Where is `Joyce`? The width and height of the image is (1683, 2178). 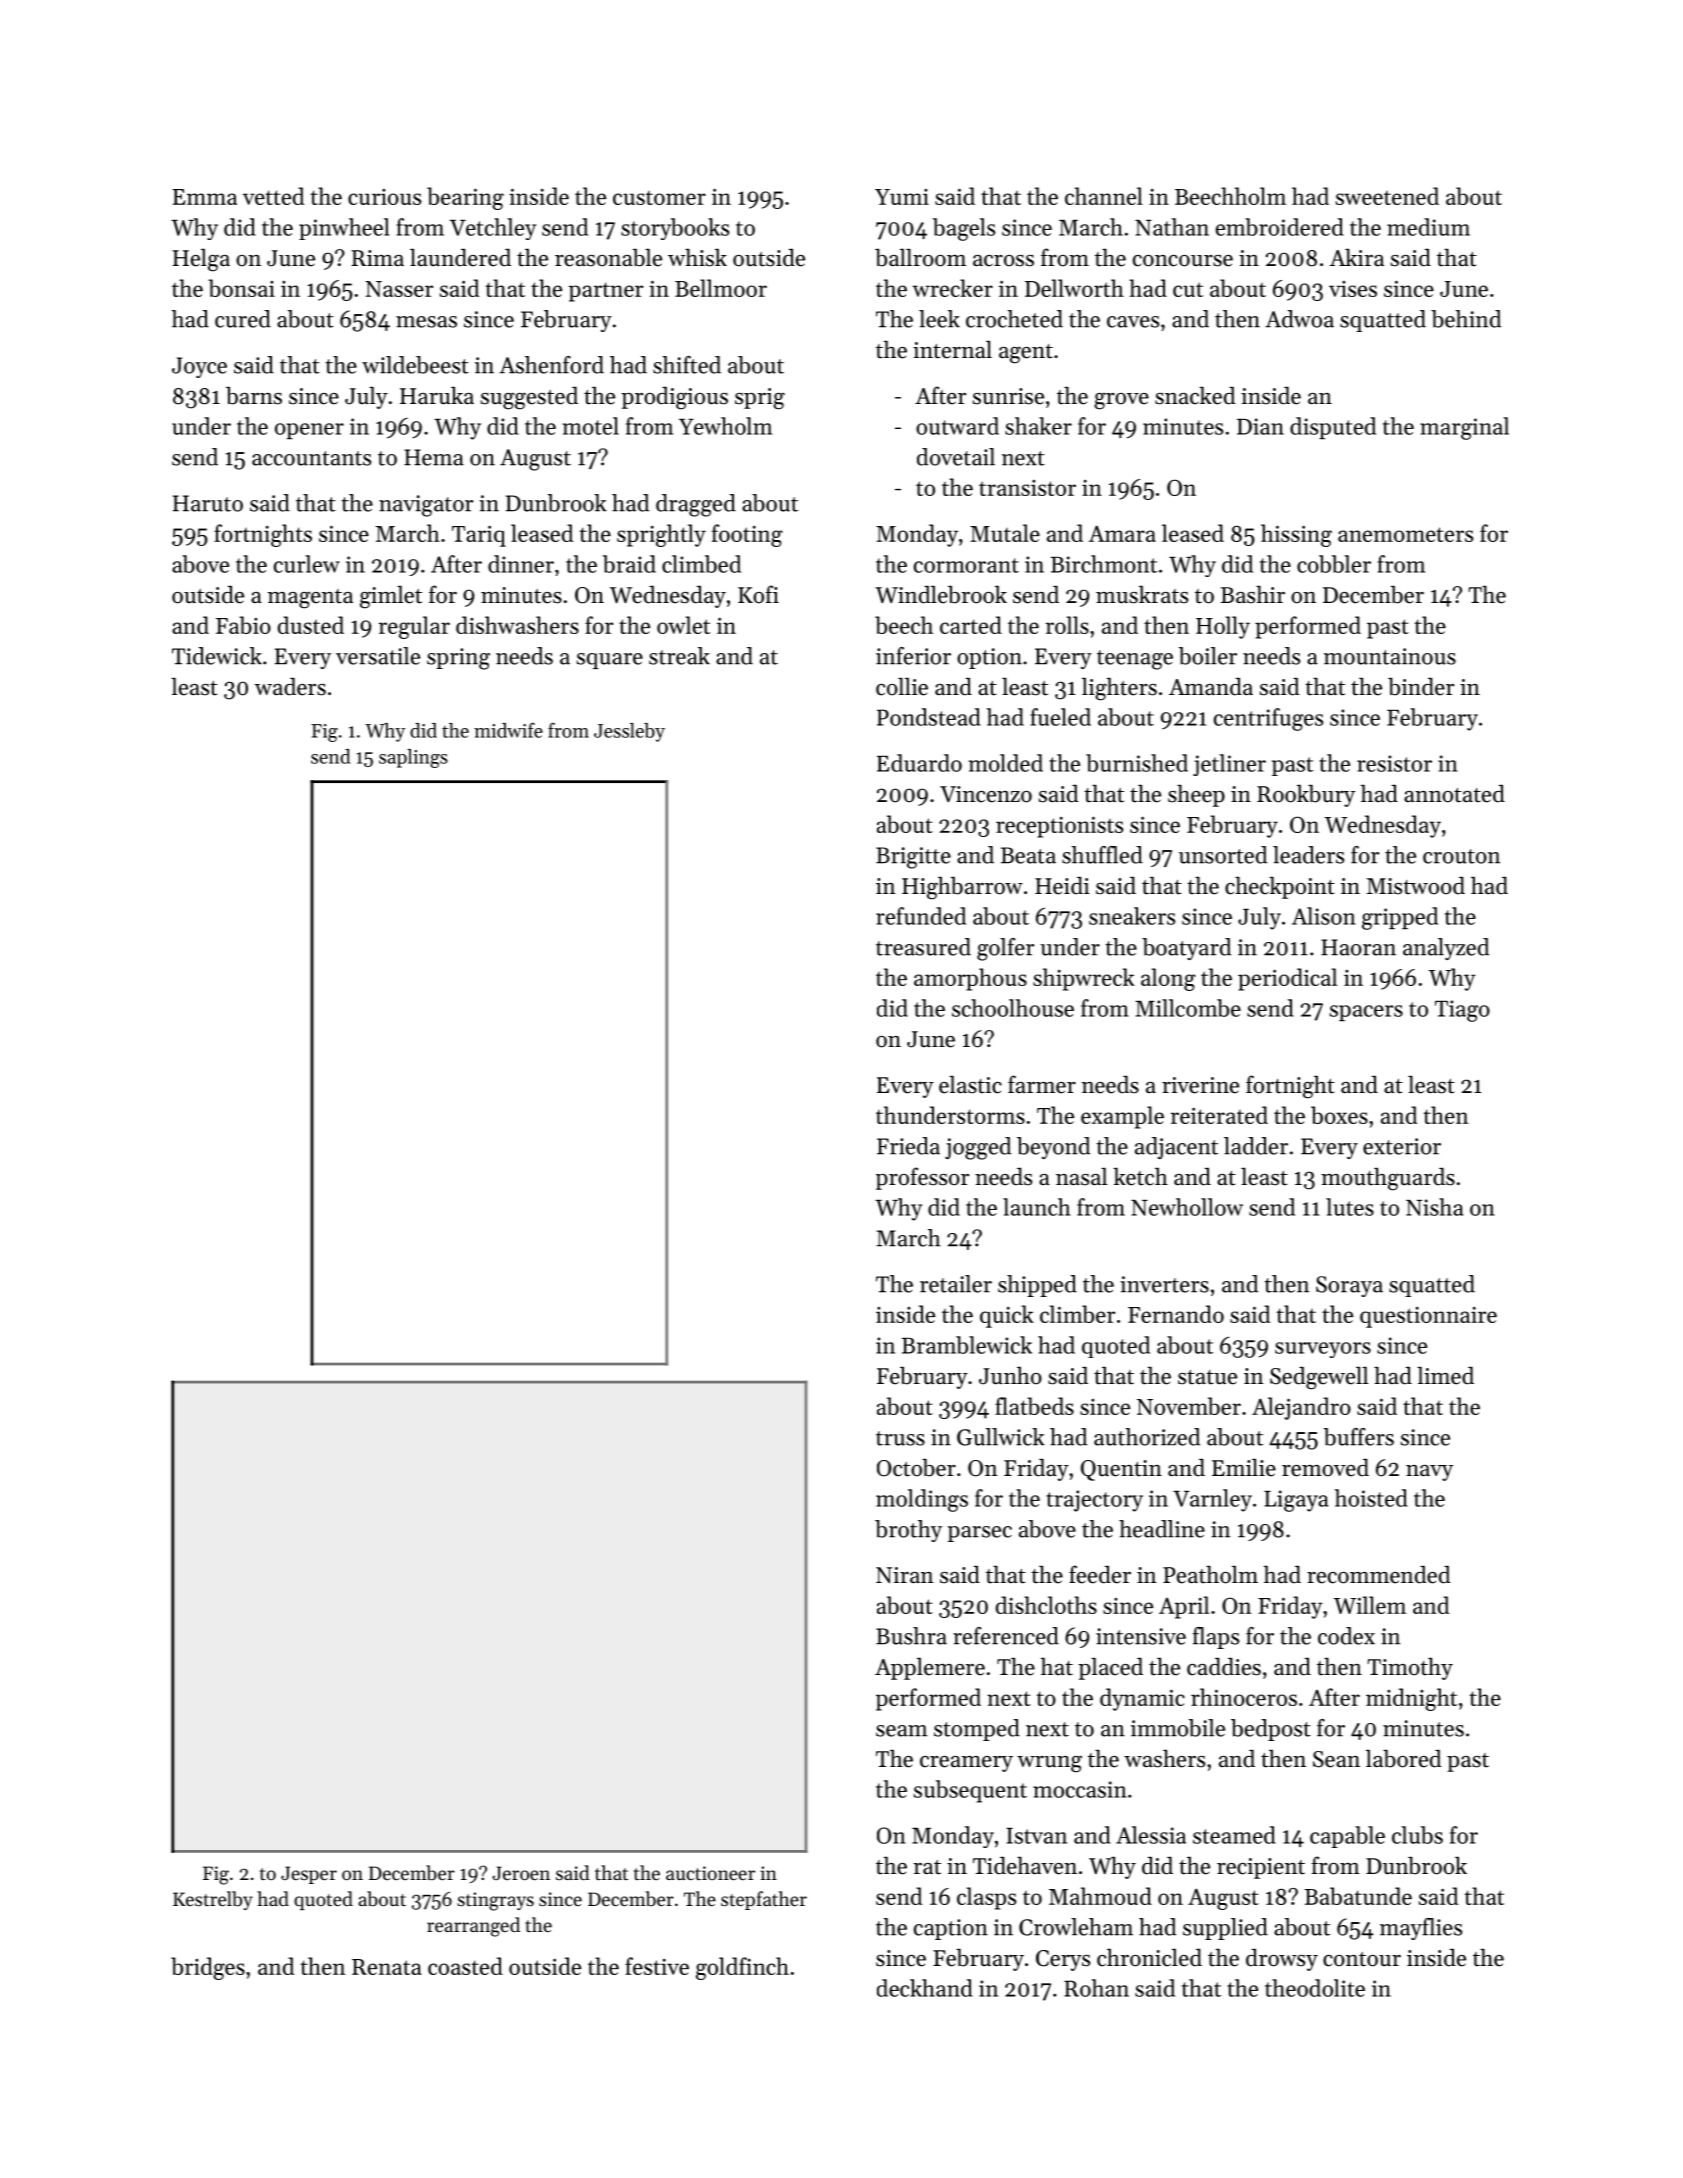
Joyce is located at coordinates (199, 367).
